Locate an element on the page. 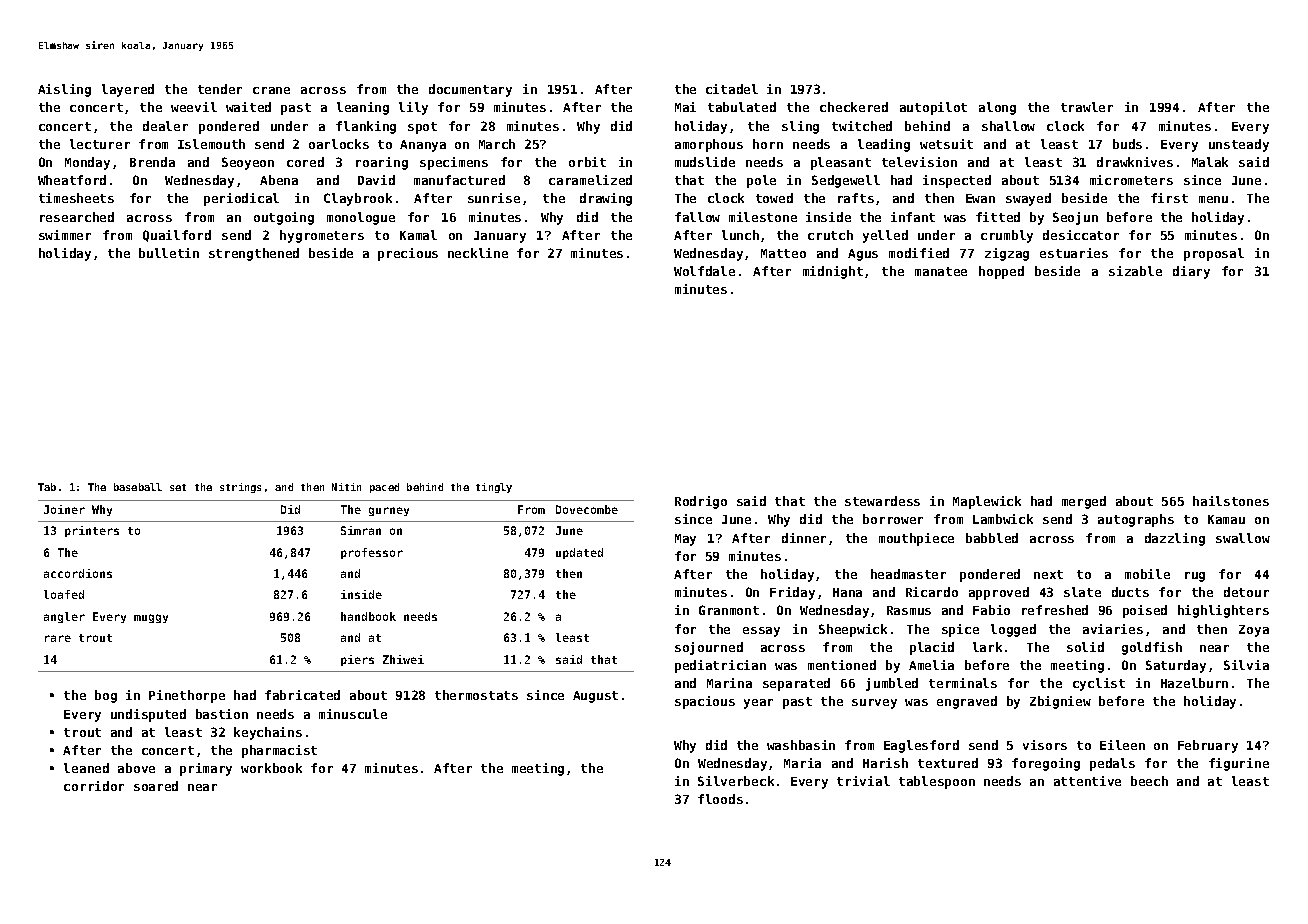 This image has height=924, width=1308. February is located at coordinates (1208, 746).
